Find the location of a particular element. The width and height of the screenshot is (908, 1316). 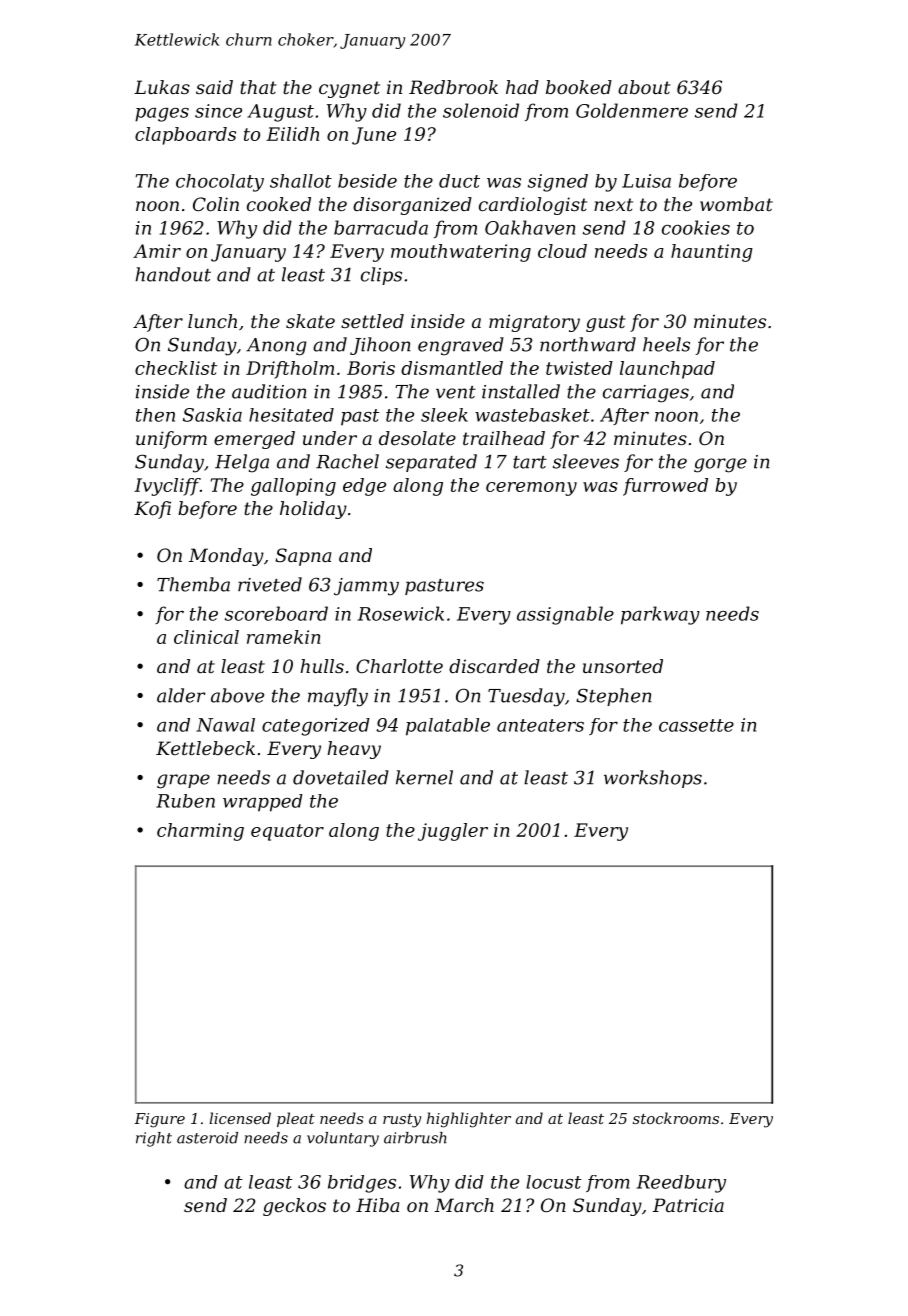

June is located at coordinates (374, 136).
